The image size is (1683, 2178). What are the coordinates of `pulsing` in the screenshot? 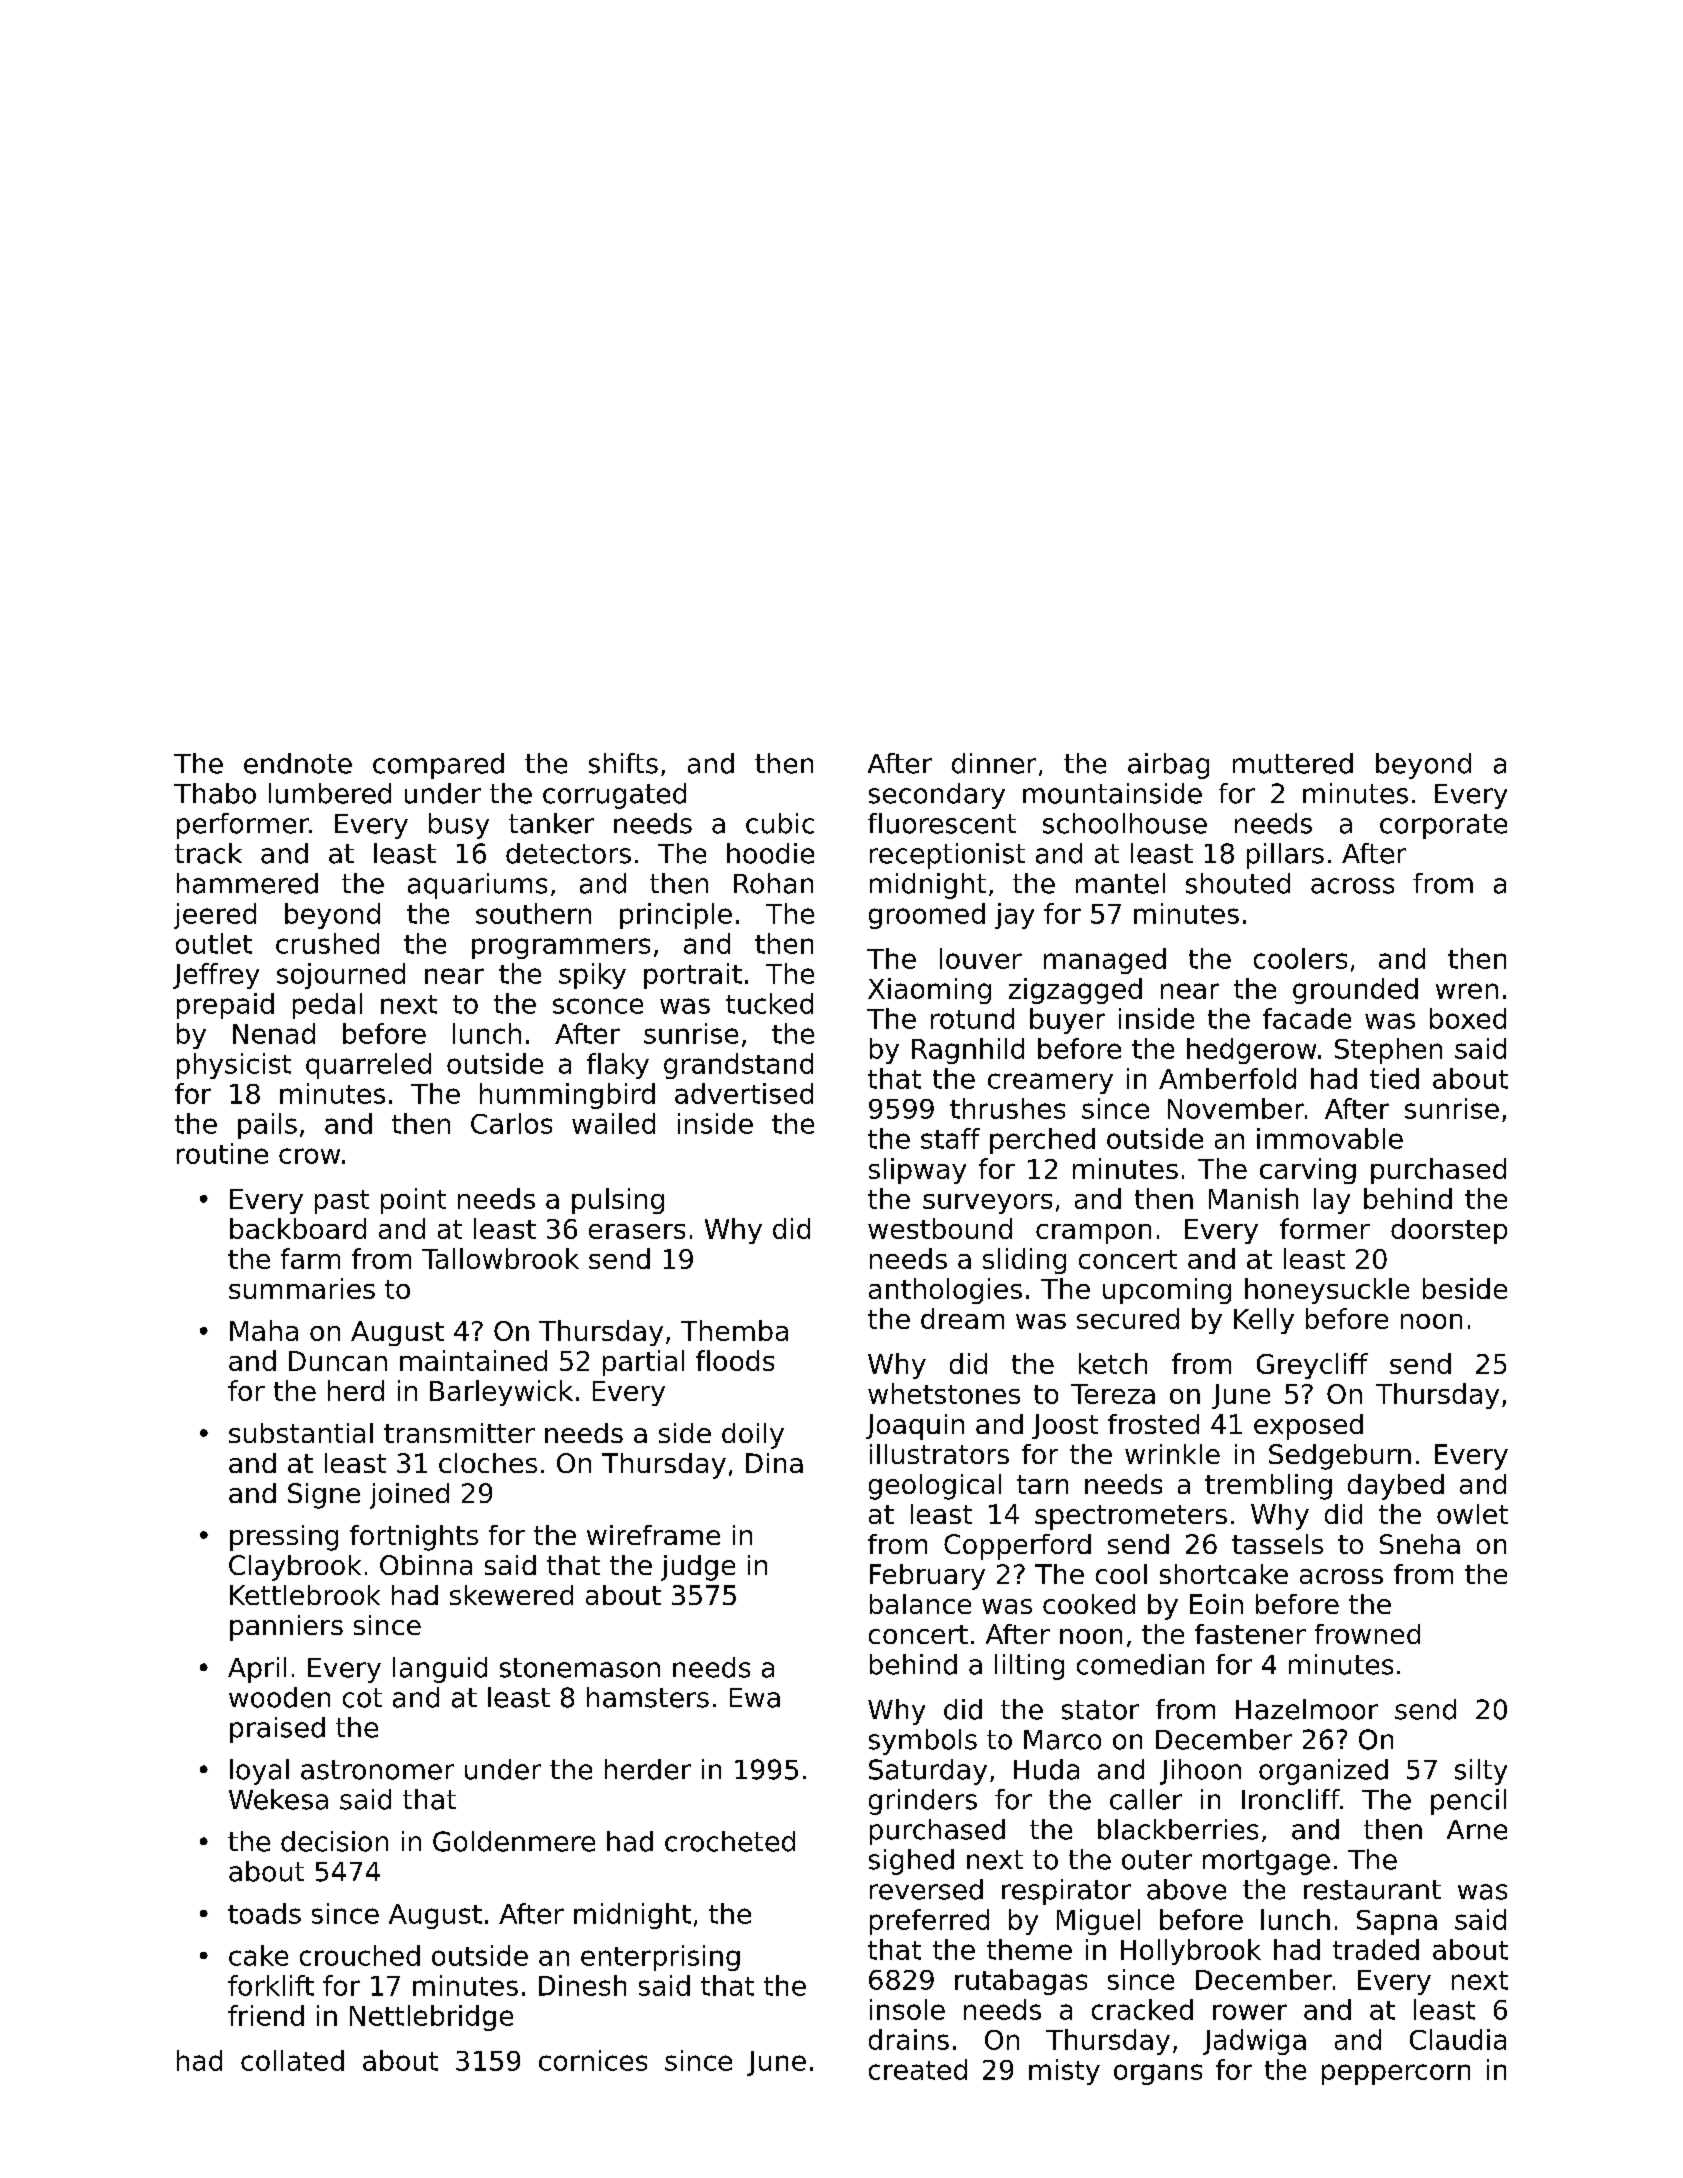 It's located at (618, 1201).
